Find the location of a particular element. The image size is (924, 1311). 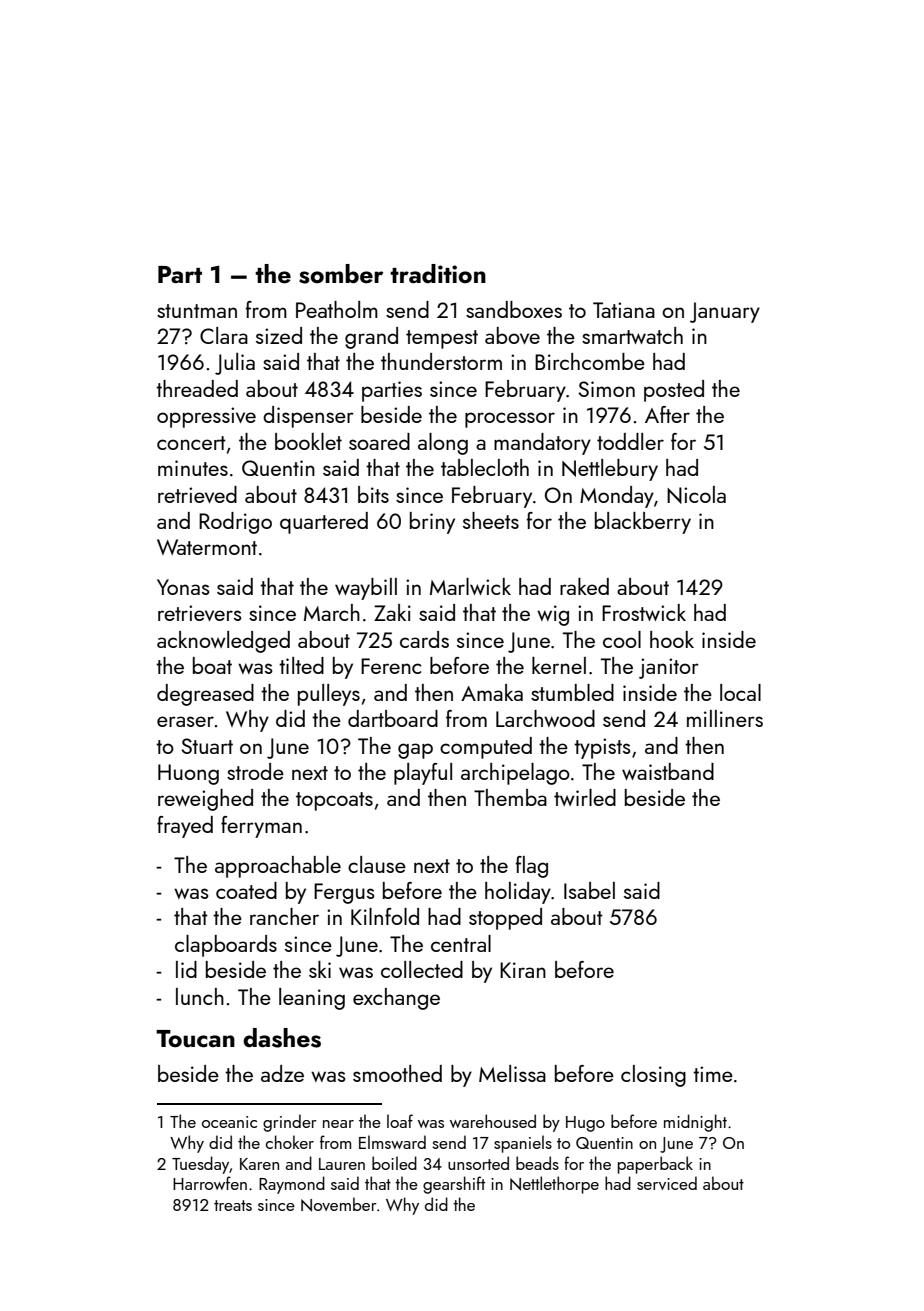

clause is located at coordinates (377, 864).
